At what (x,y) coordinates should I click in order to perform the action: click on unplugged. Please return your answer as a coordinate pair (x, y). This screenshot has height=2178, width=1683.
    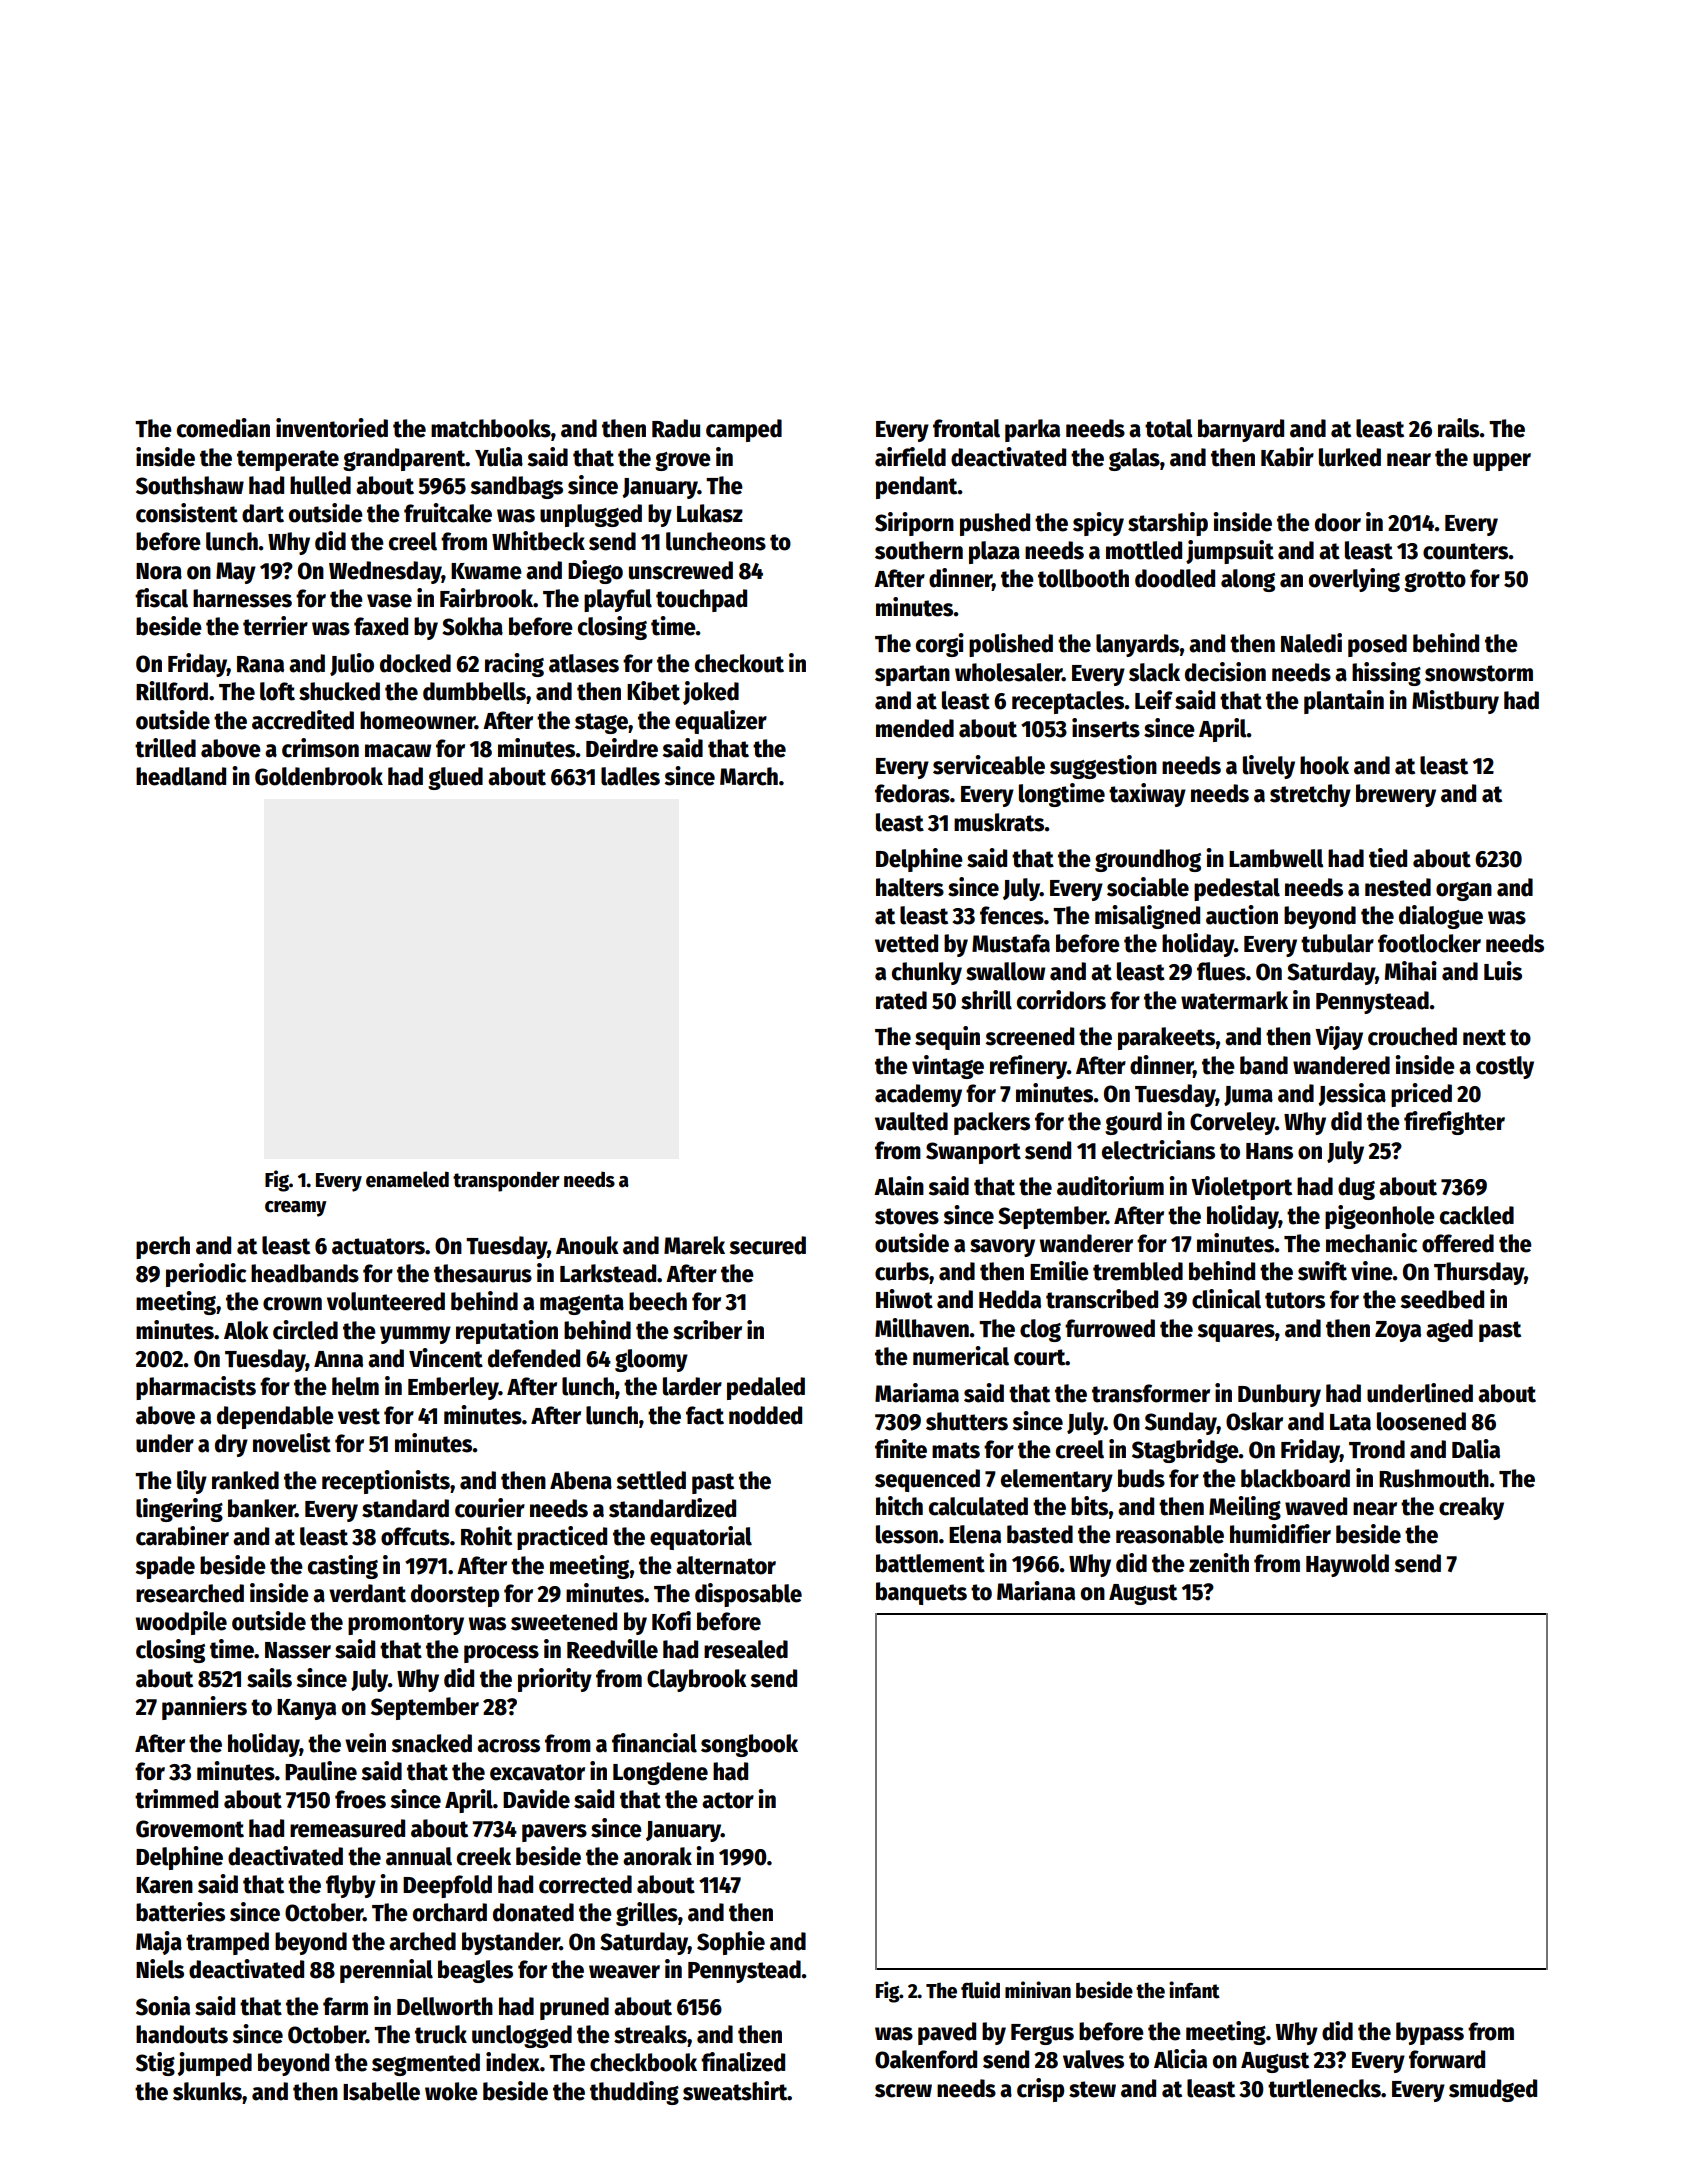
    Looking at the image, I should click on (591, 515).
